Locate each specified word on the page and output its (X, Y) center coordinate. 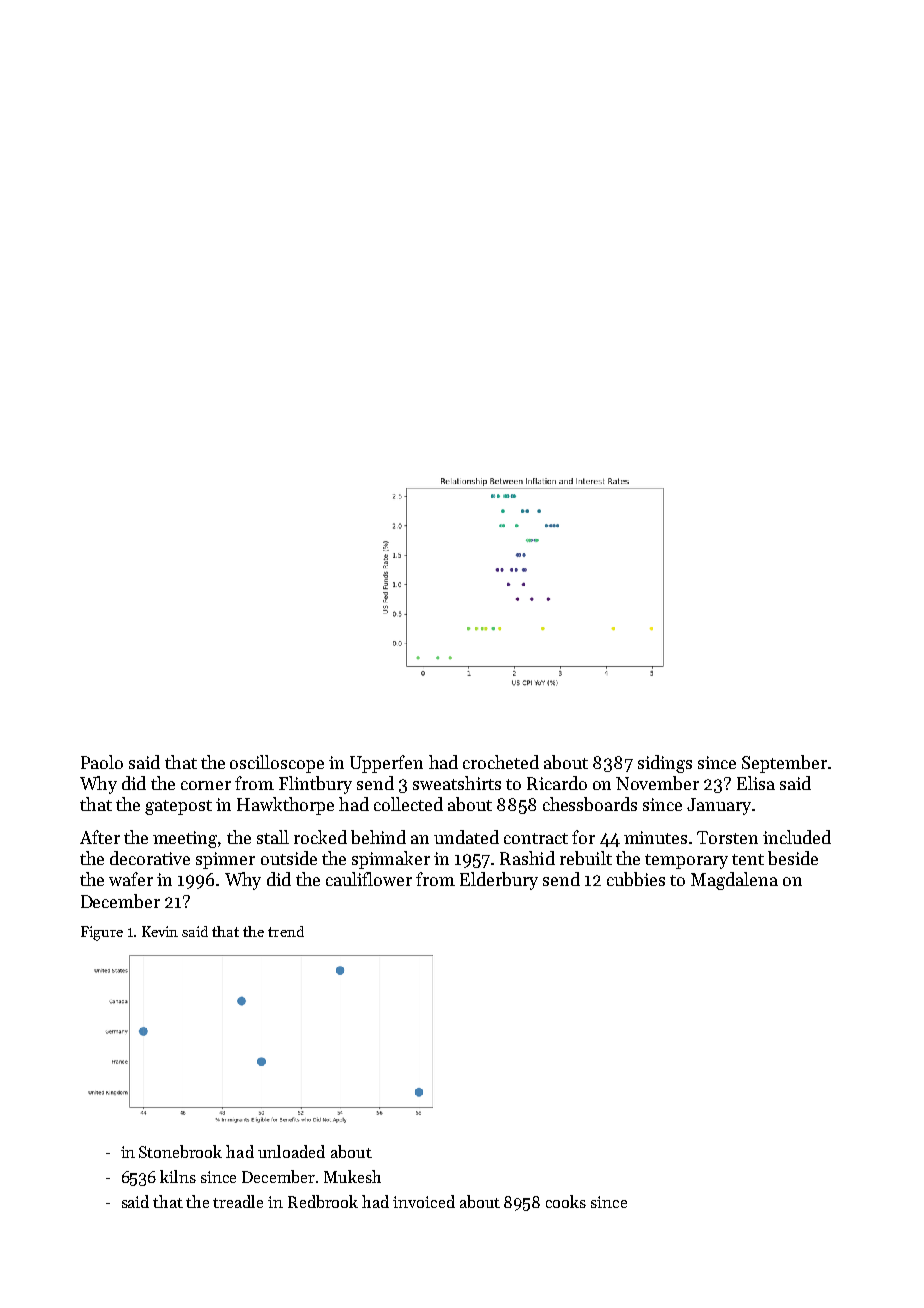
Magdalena (734, 881)
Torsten (727, 837)
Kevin (160, 931)
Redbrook (323, 1201)
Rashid (527, 858)
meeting (185, 839)
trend (286, 931)
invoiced (424, 1201)
